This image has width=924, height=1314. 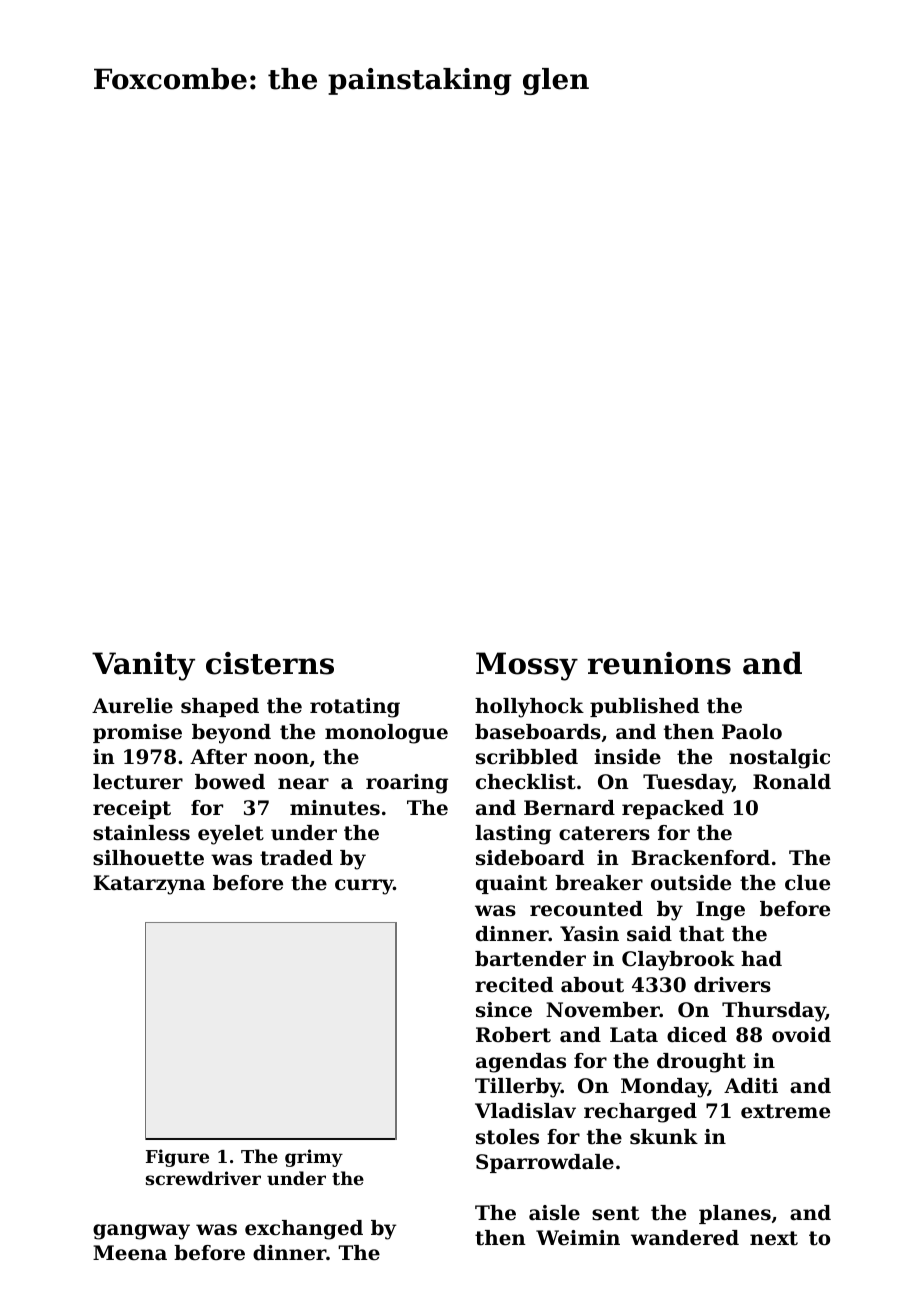 What do you see at coordinates (673, 809) in the image?
I see `repacked` at bounding box center [673, 809].
